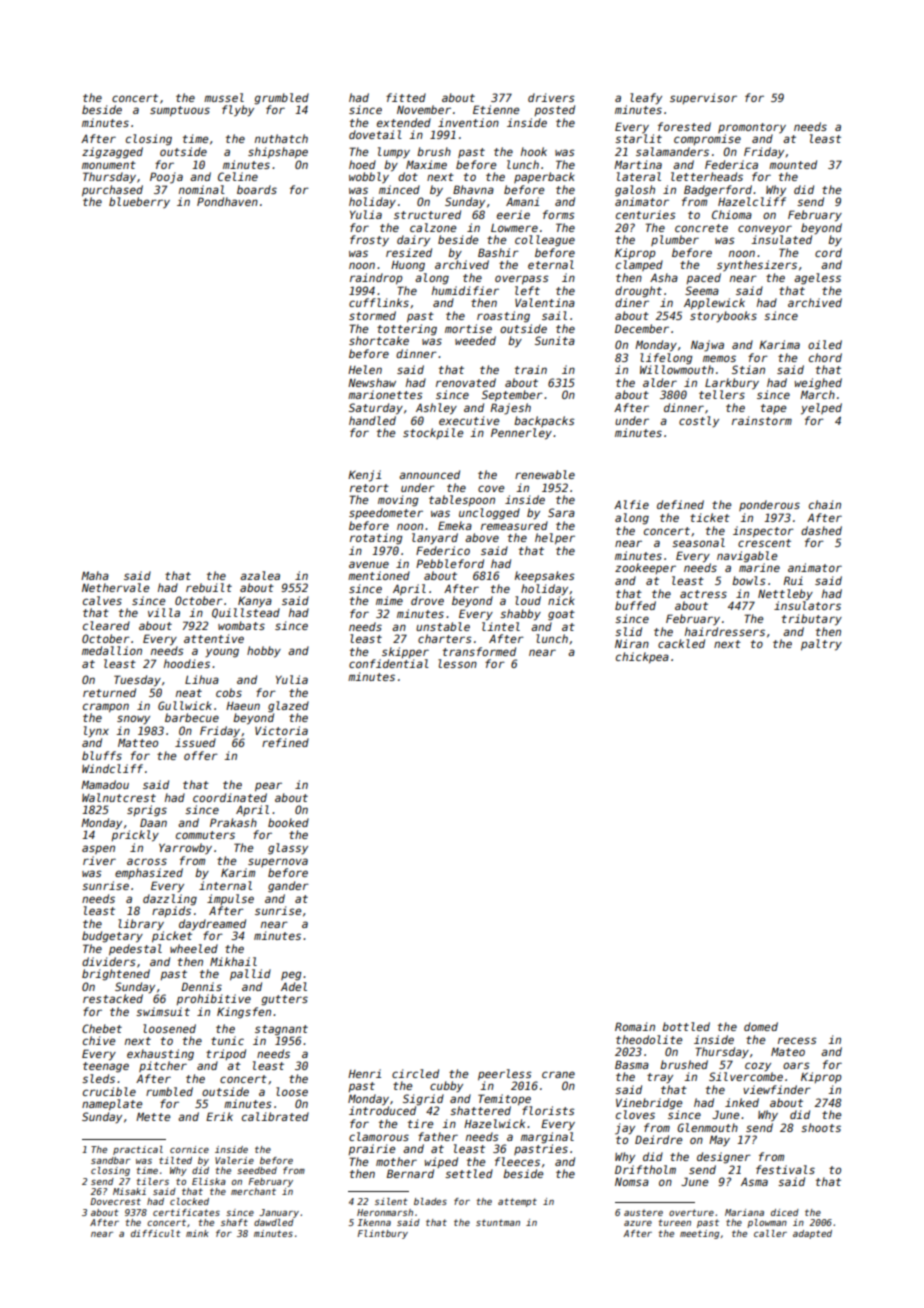 The height and width of the document is (1308, 924). What do you see at coordinates (224, 97) in the document?
I see `mussel` at bounding box center [224, 97].
